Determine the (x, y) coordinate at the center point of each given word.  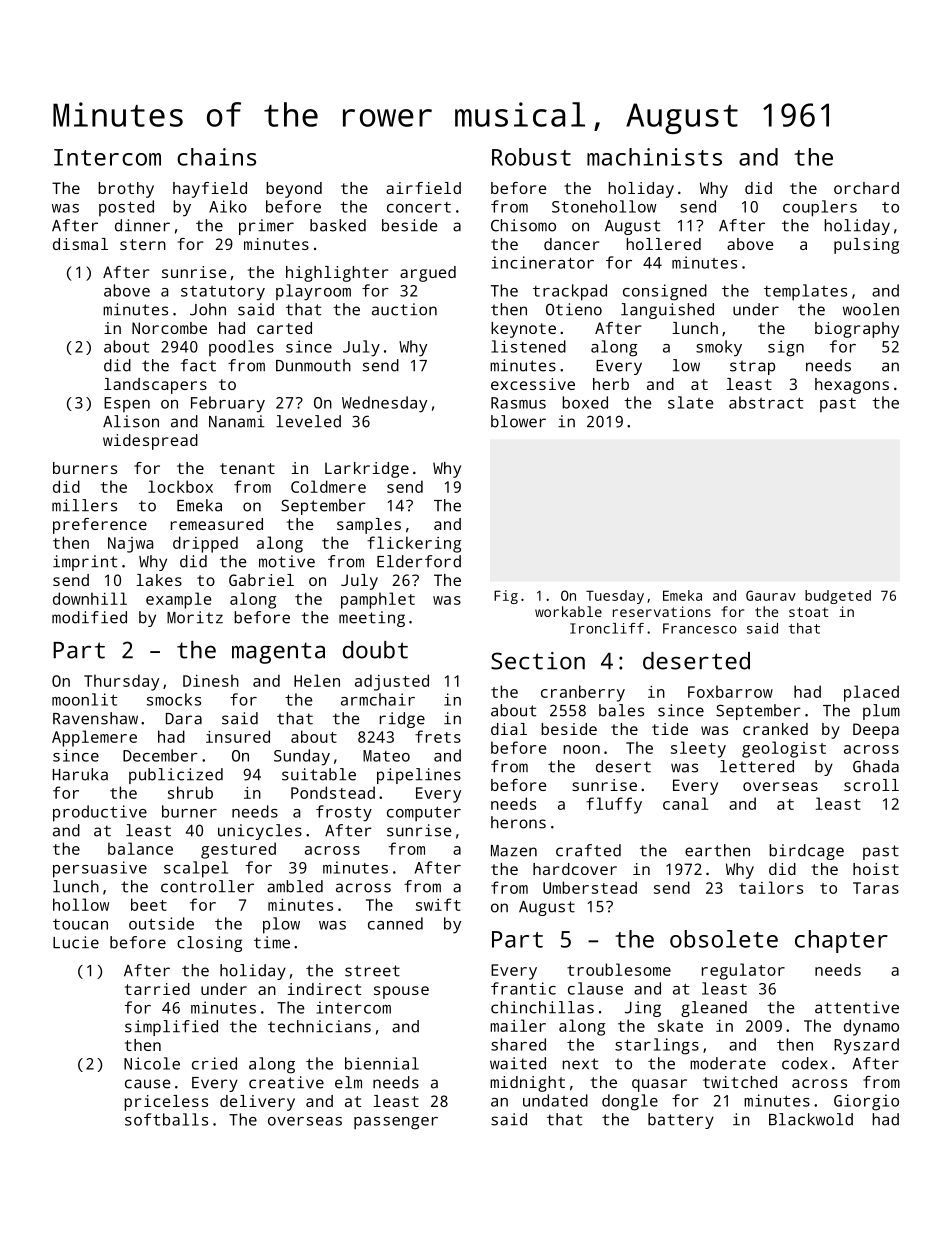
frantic (523, 988)
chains (216, 157)
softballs (166, 1119)
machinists (654, 157)
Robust (531, 157)
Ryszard (866, 1046)
